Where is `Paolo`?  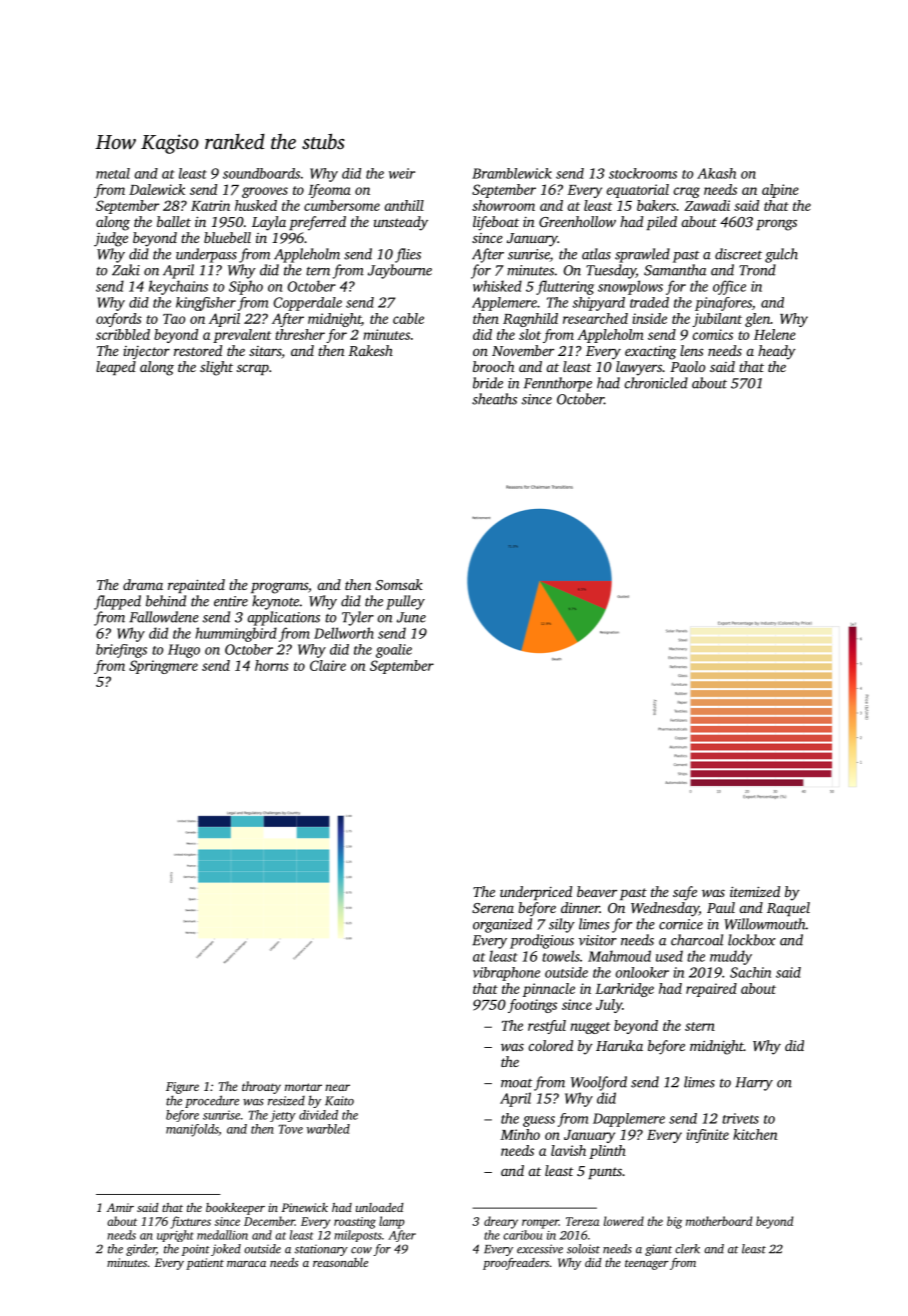 Paolo is located at coordinates (687, 366).
